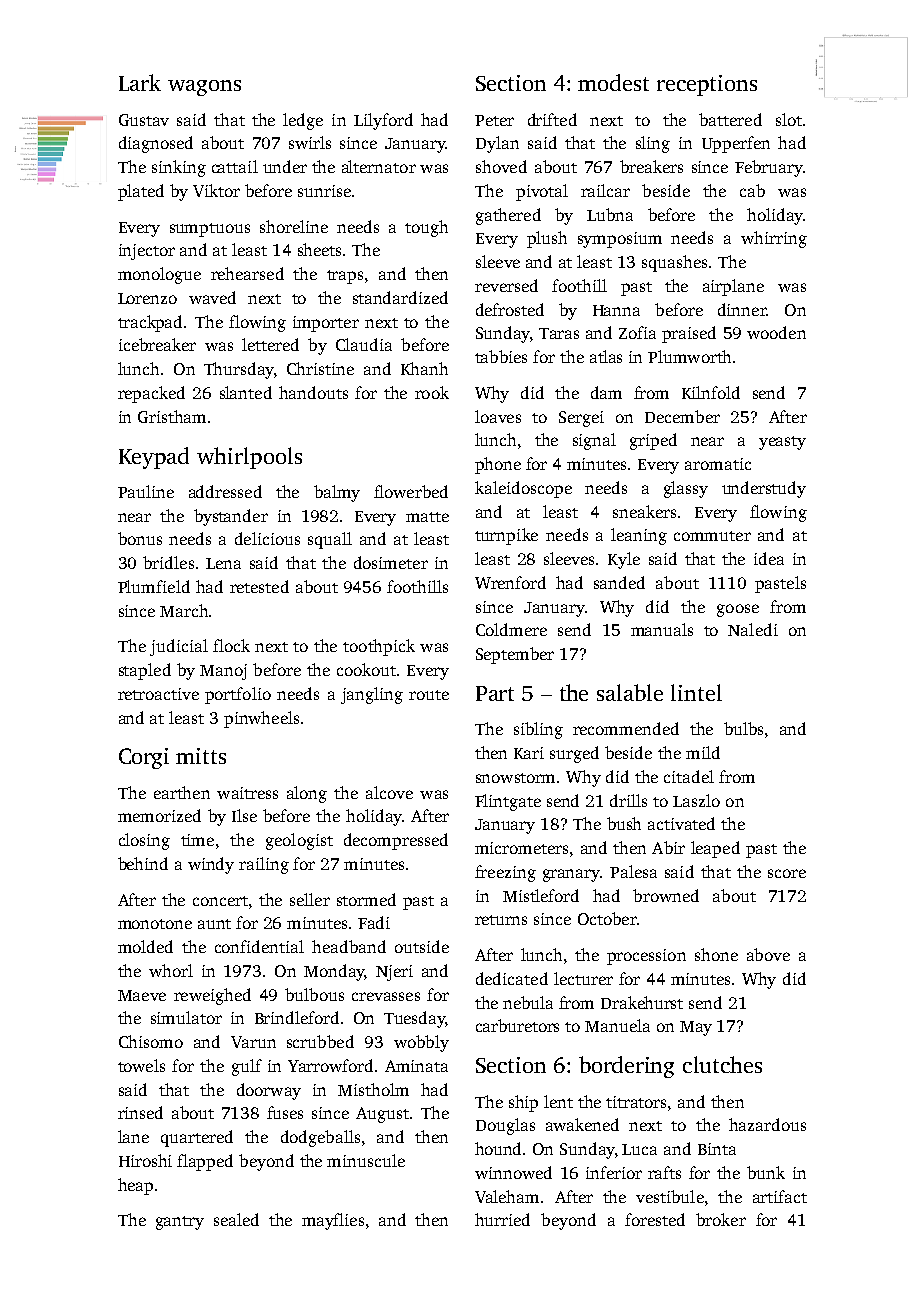 The image size is (924, 1308). What do you see at coordinates (379, 166) in the screenshot?
I see `alternator` at bounding box center [379, 166].
